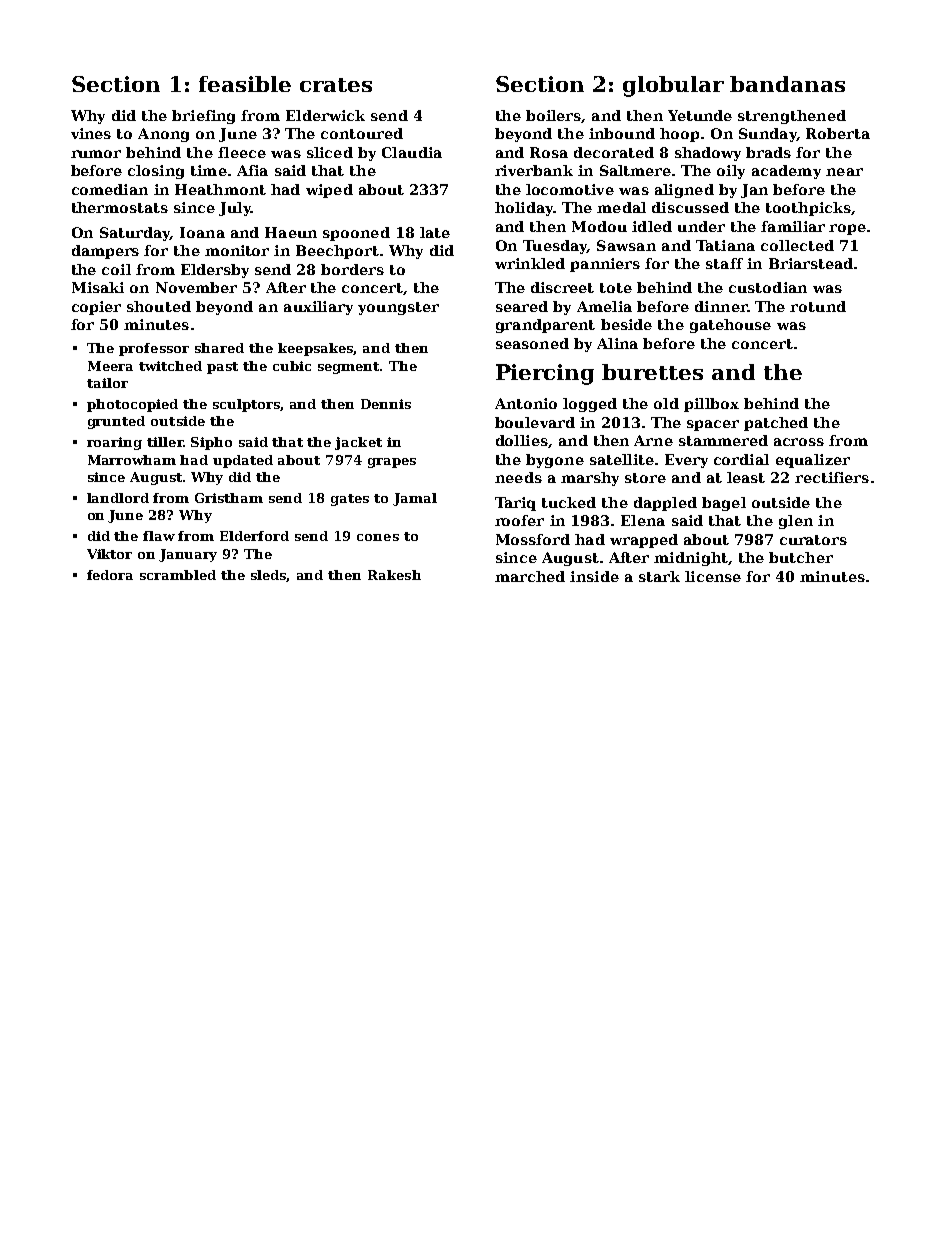  I want to click on bandanas, so click(787, 84).
